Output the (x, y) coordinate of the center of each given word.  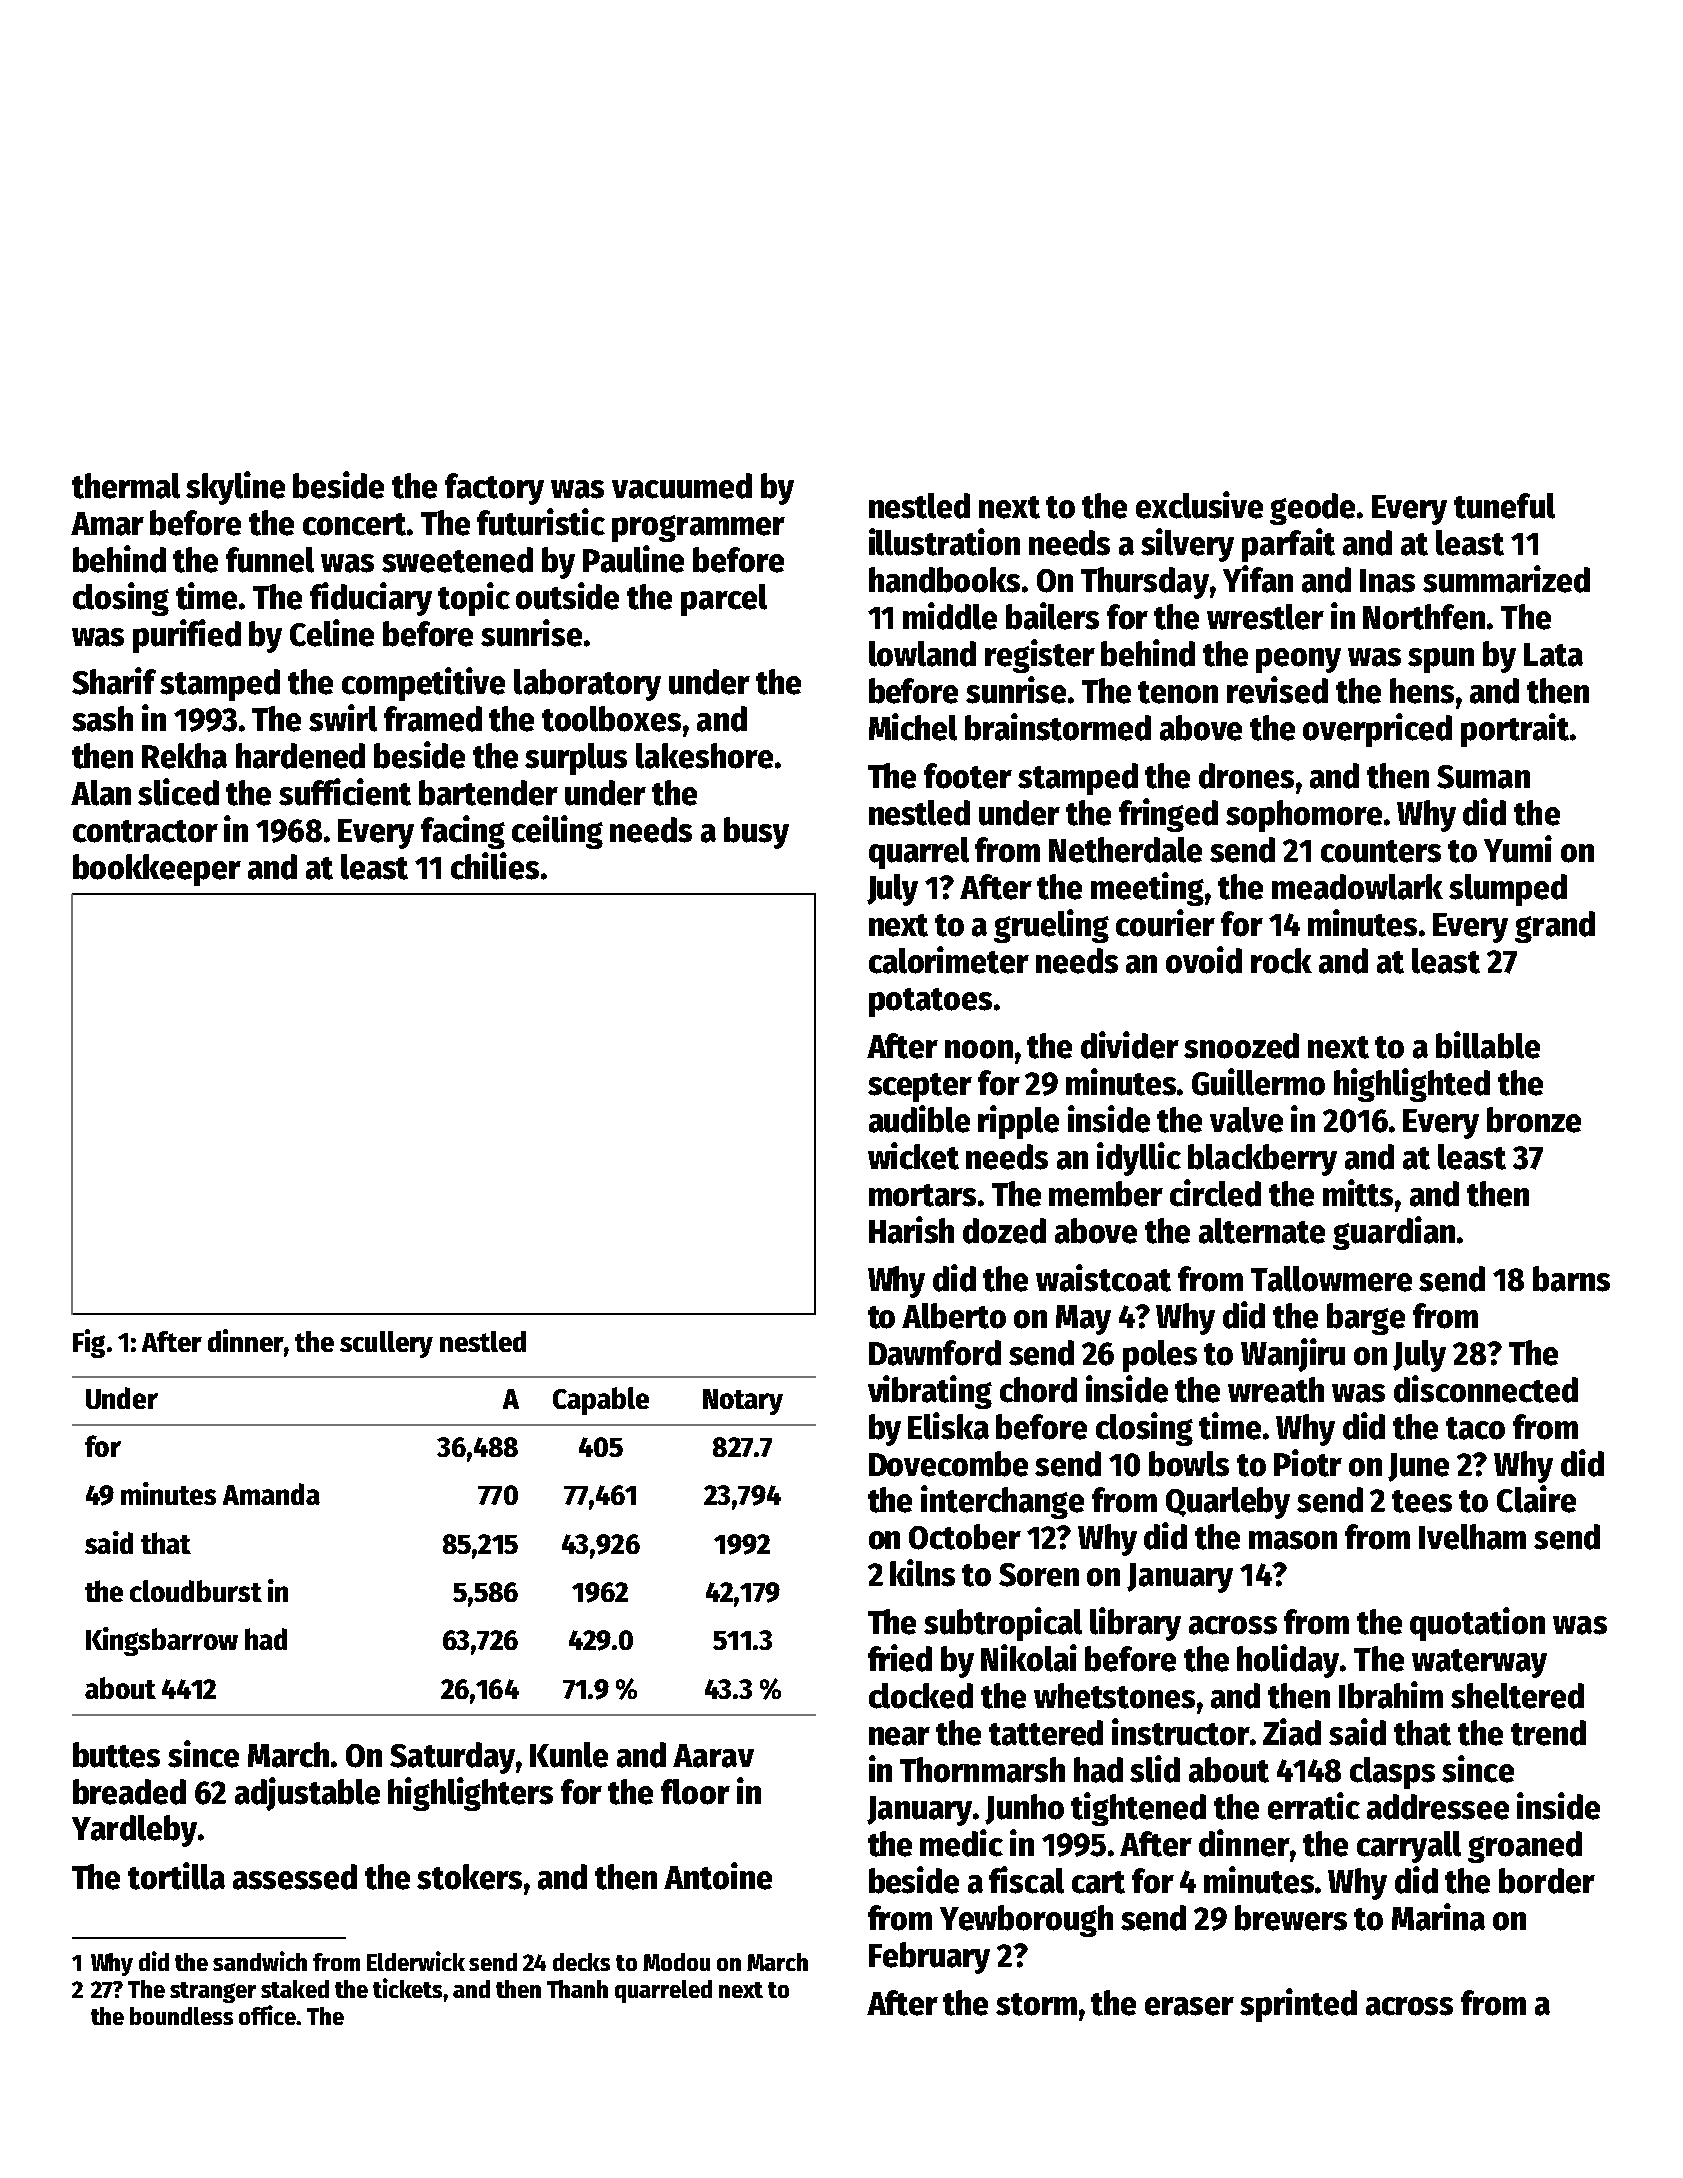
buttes (116, 1755)
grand (1555, 927)
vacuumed (682, 486)
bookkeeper (157, 870)
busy (756, 833)
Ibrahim (1391, 1695)
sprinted (1298, 2005)
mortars (922, 1195)
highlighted (1412, 1085)
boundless (181, 2016)
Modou (676, 1962)
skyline (235, 488)
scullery (386, 1344)
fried (900, 1658)
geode (1312, 509)
